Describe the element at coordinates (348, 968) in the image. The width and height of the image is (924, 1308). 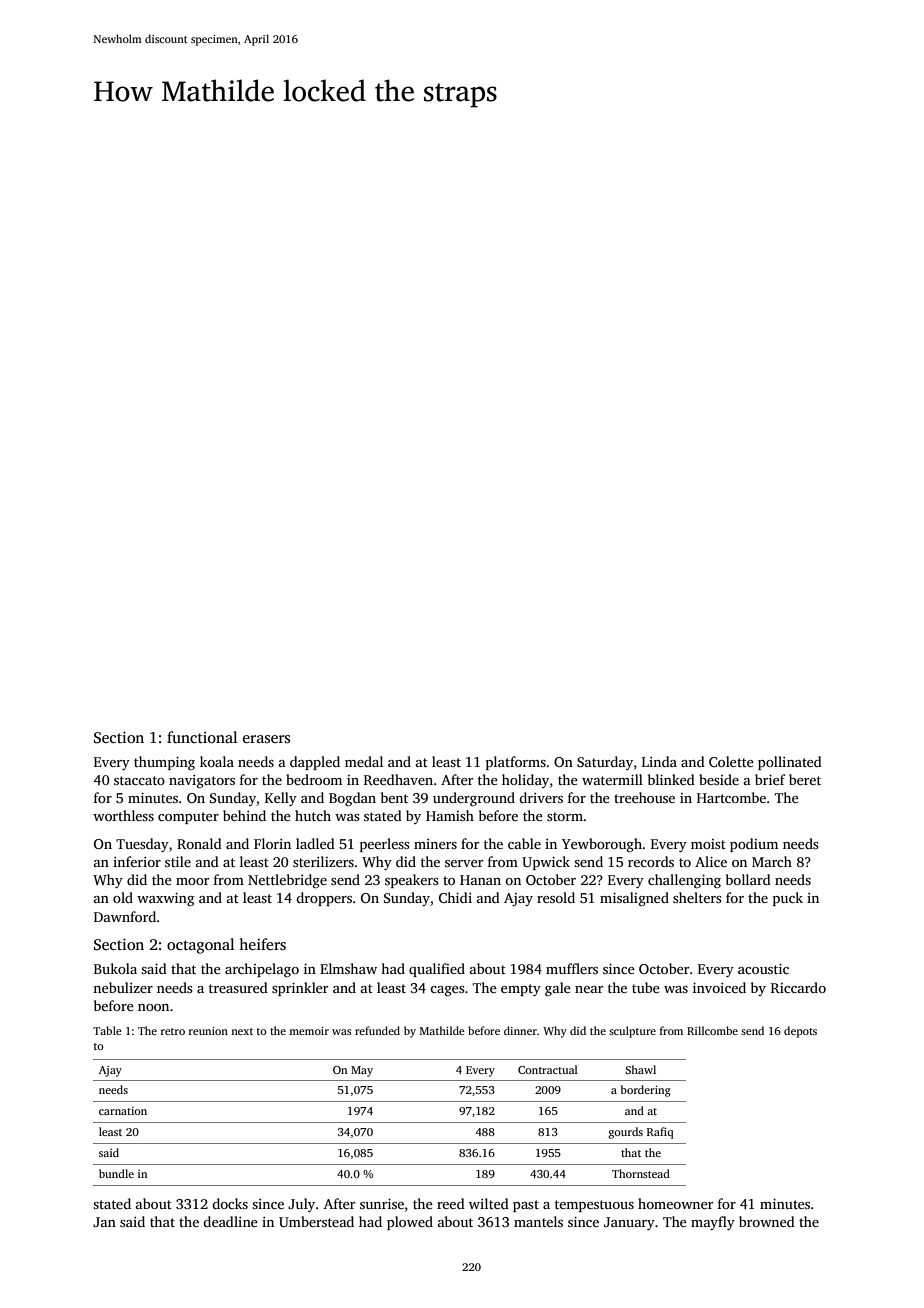
I see `Elmshaw` at that location.
